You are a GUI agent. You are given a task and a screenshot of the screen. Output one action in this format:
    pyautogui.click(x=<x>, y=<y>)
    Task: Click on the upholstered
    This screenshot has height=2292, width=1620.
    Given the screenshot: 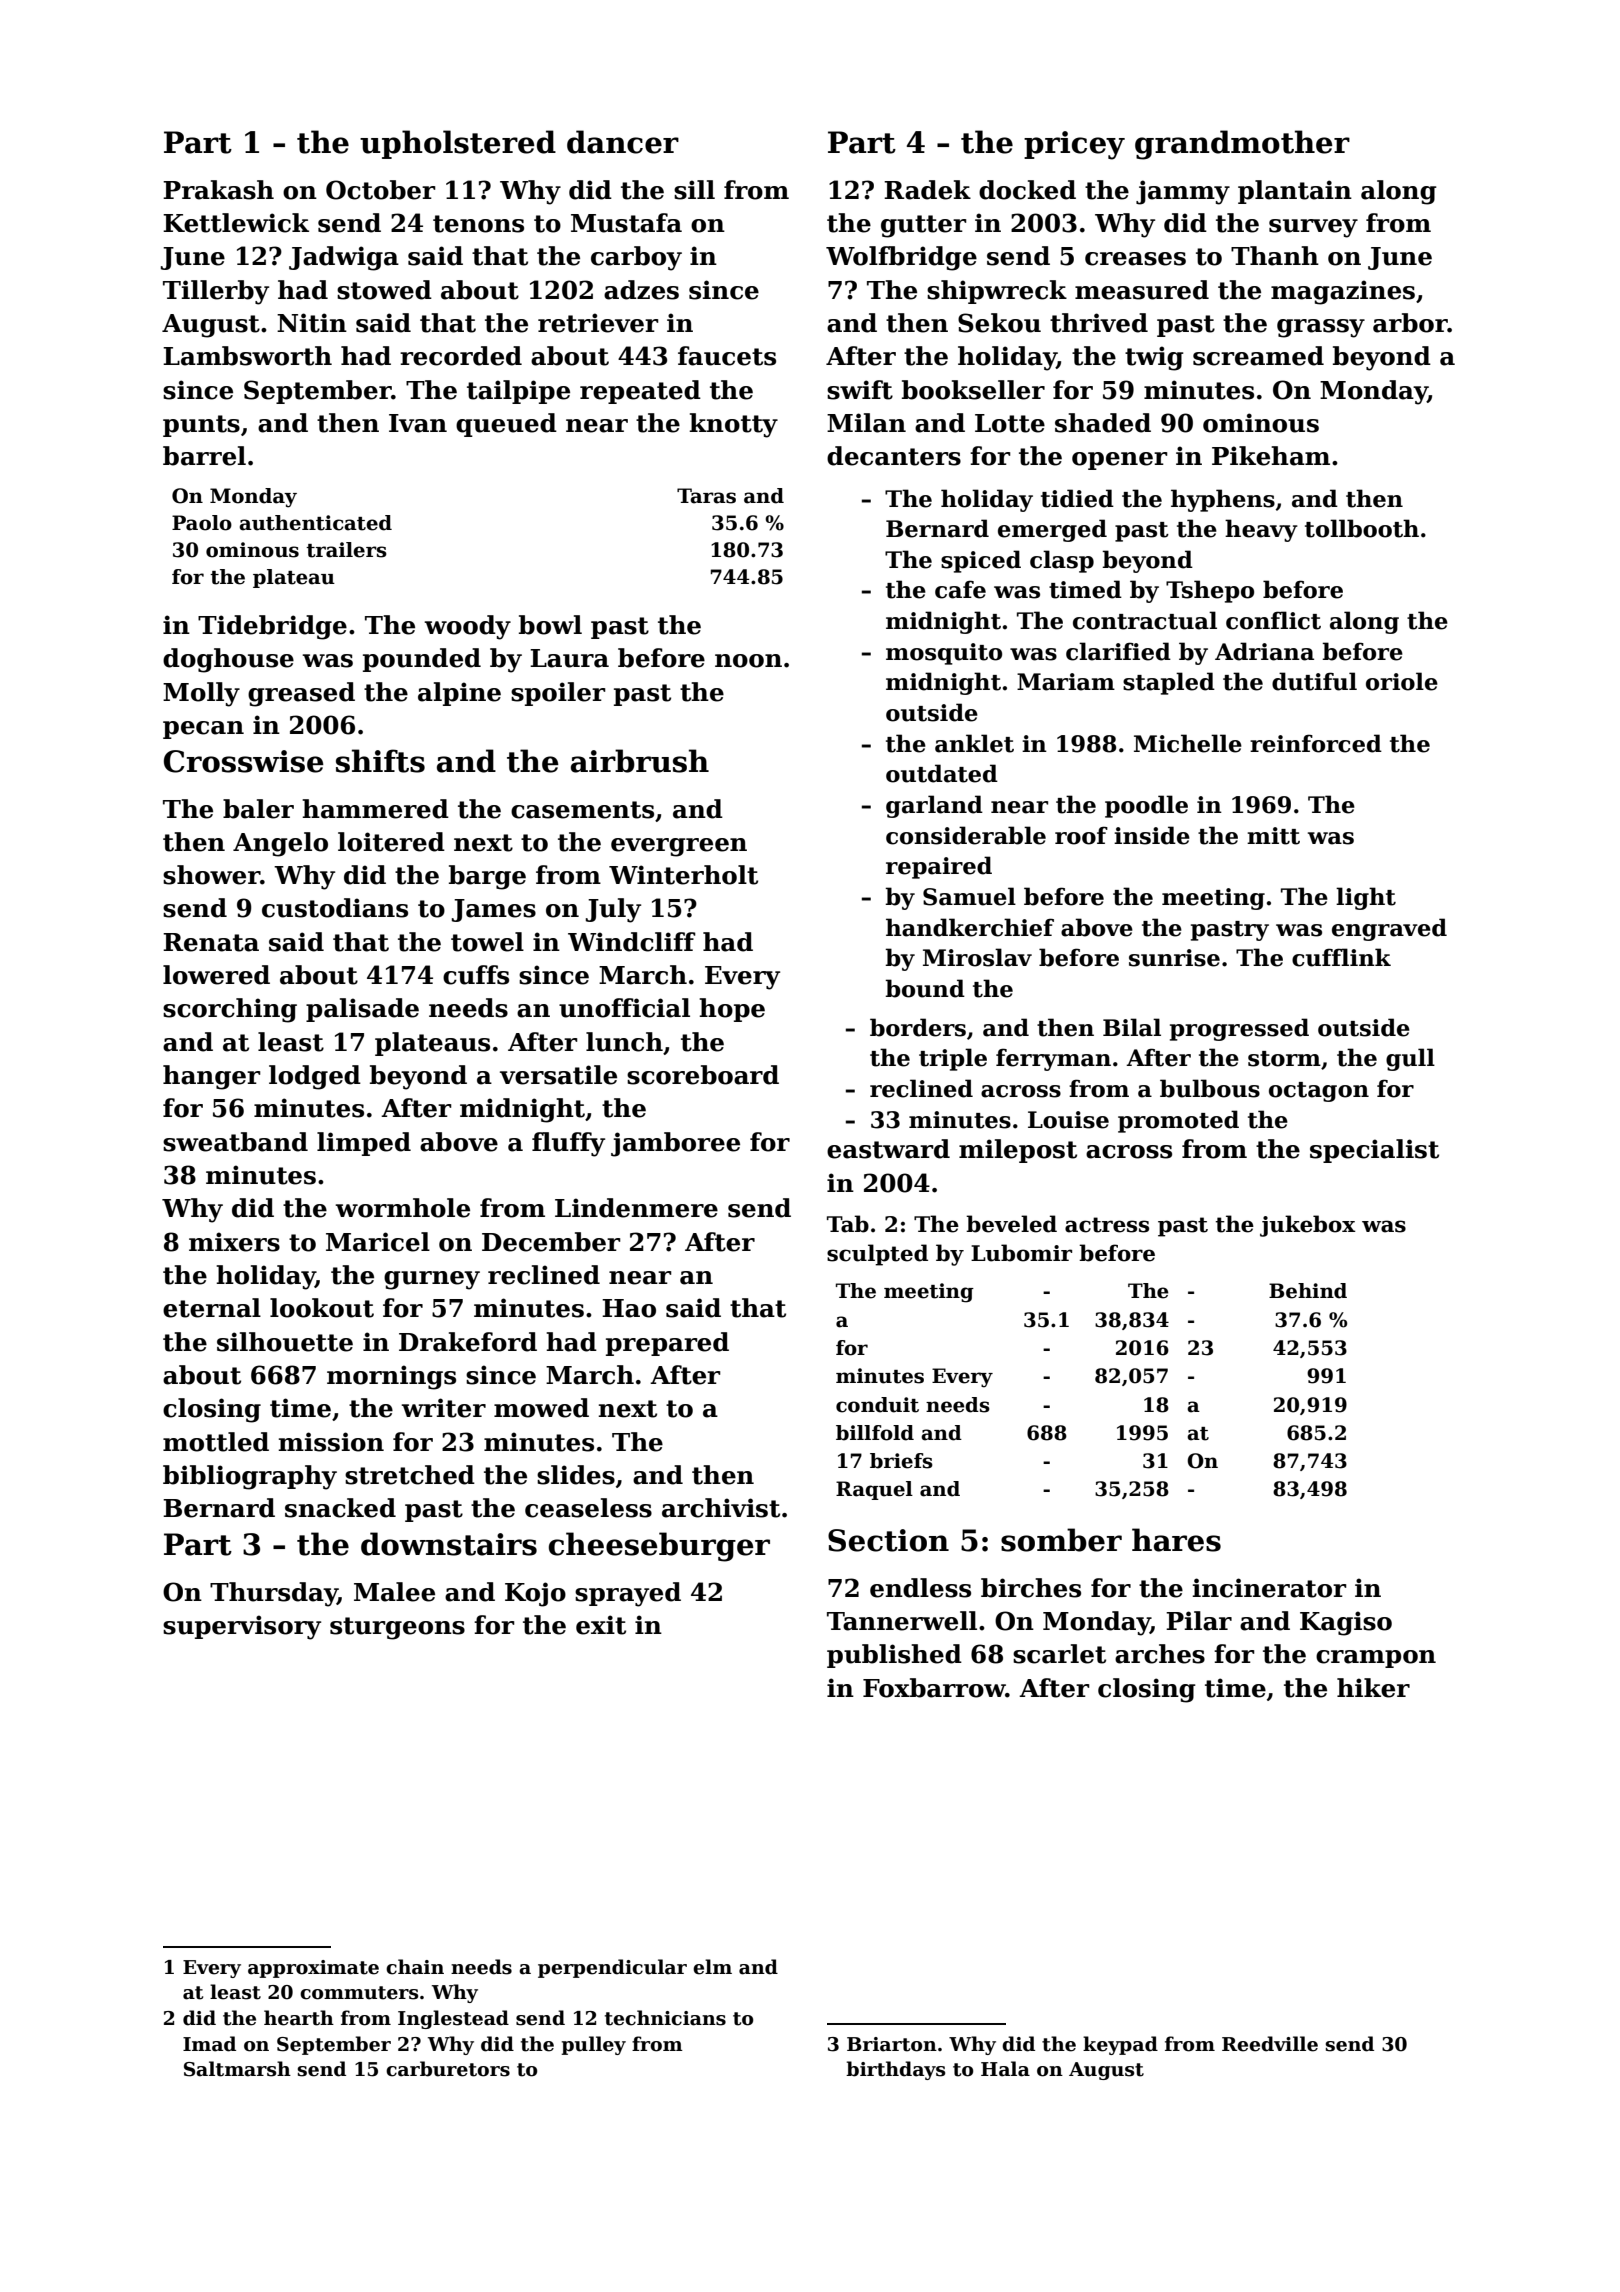 What is the action you would take?
    pyautogui.click(x=458, y=144)
